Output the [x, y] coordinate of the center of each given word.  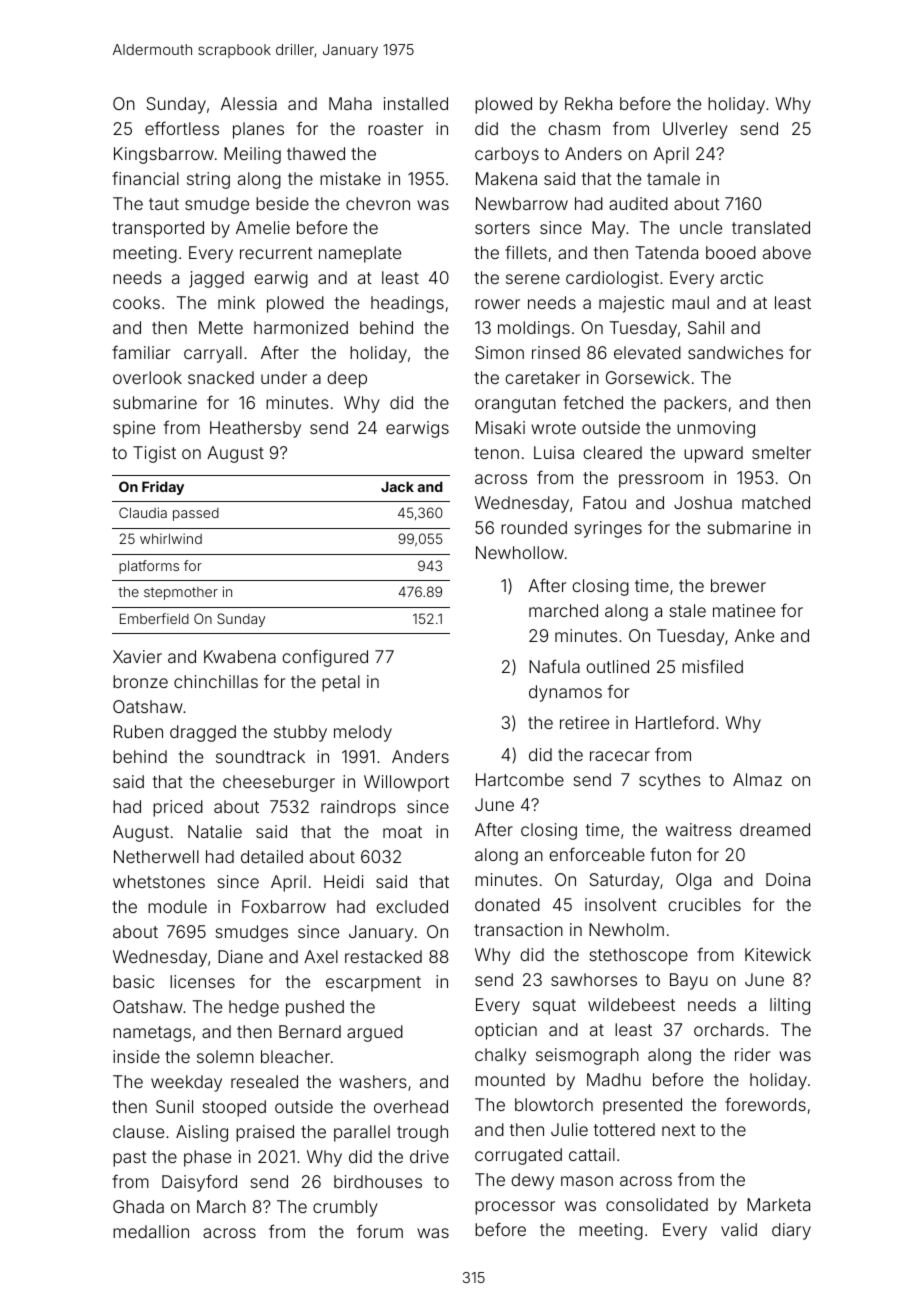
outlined [617, 666]
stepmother [181, 593]
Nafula [554, 666]
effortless [182, 128]
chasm [574, 128]
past [130, 1159]
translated [771, 227]
